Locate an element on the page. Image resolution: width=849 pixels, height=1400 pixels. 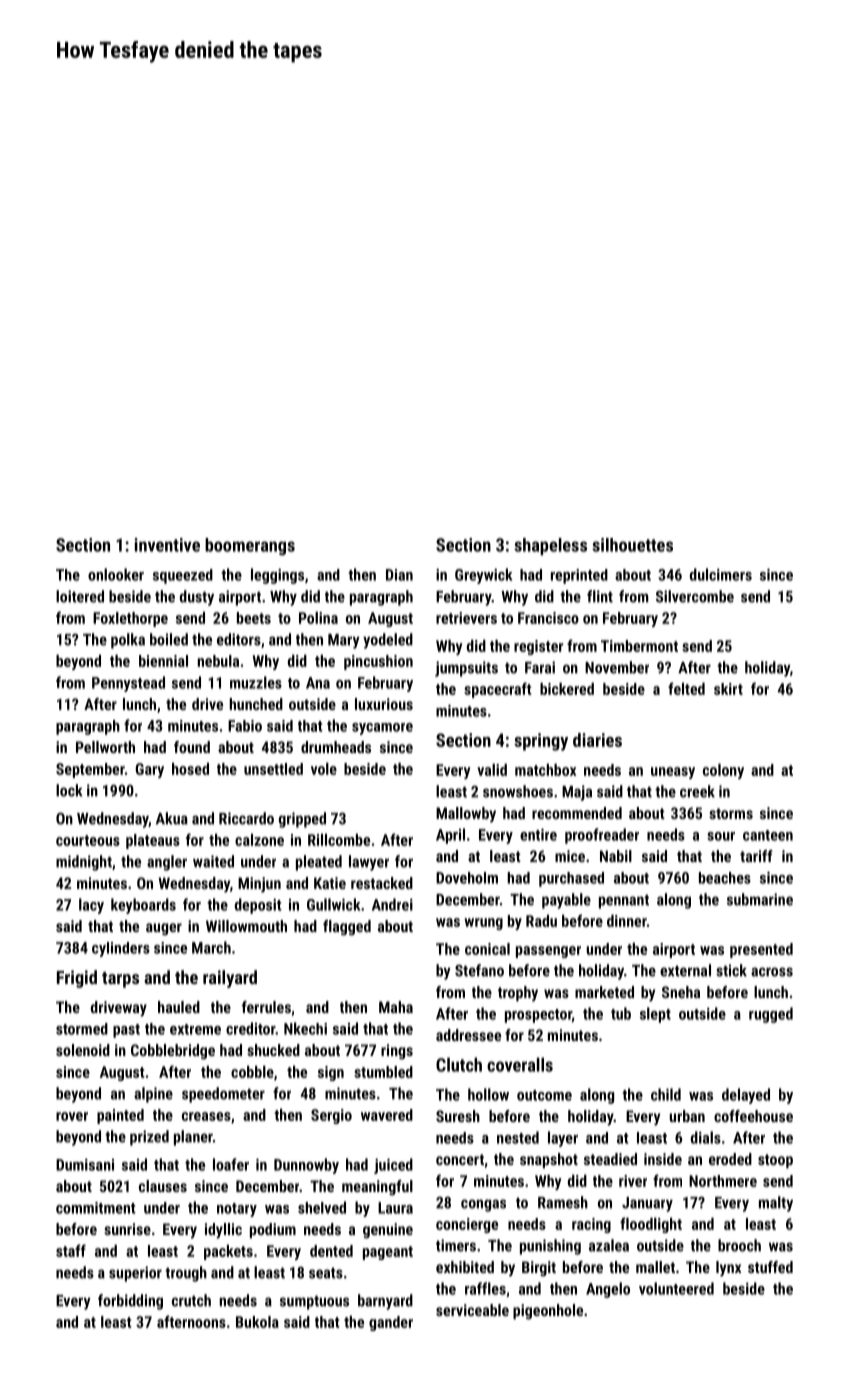
Silvercombe is located at coordinates (695, 596).
